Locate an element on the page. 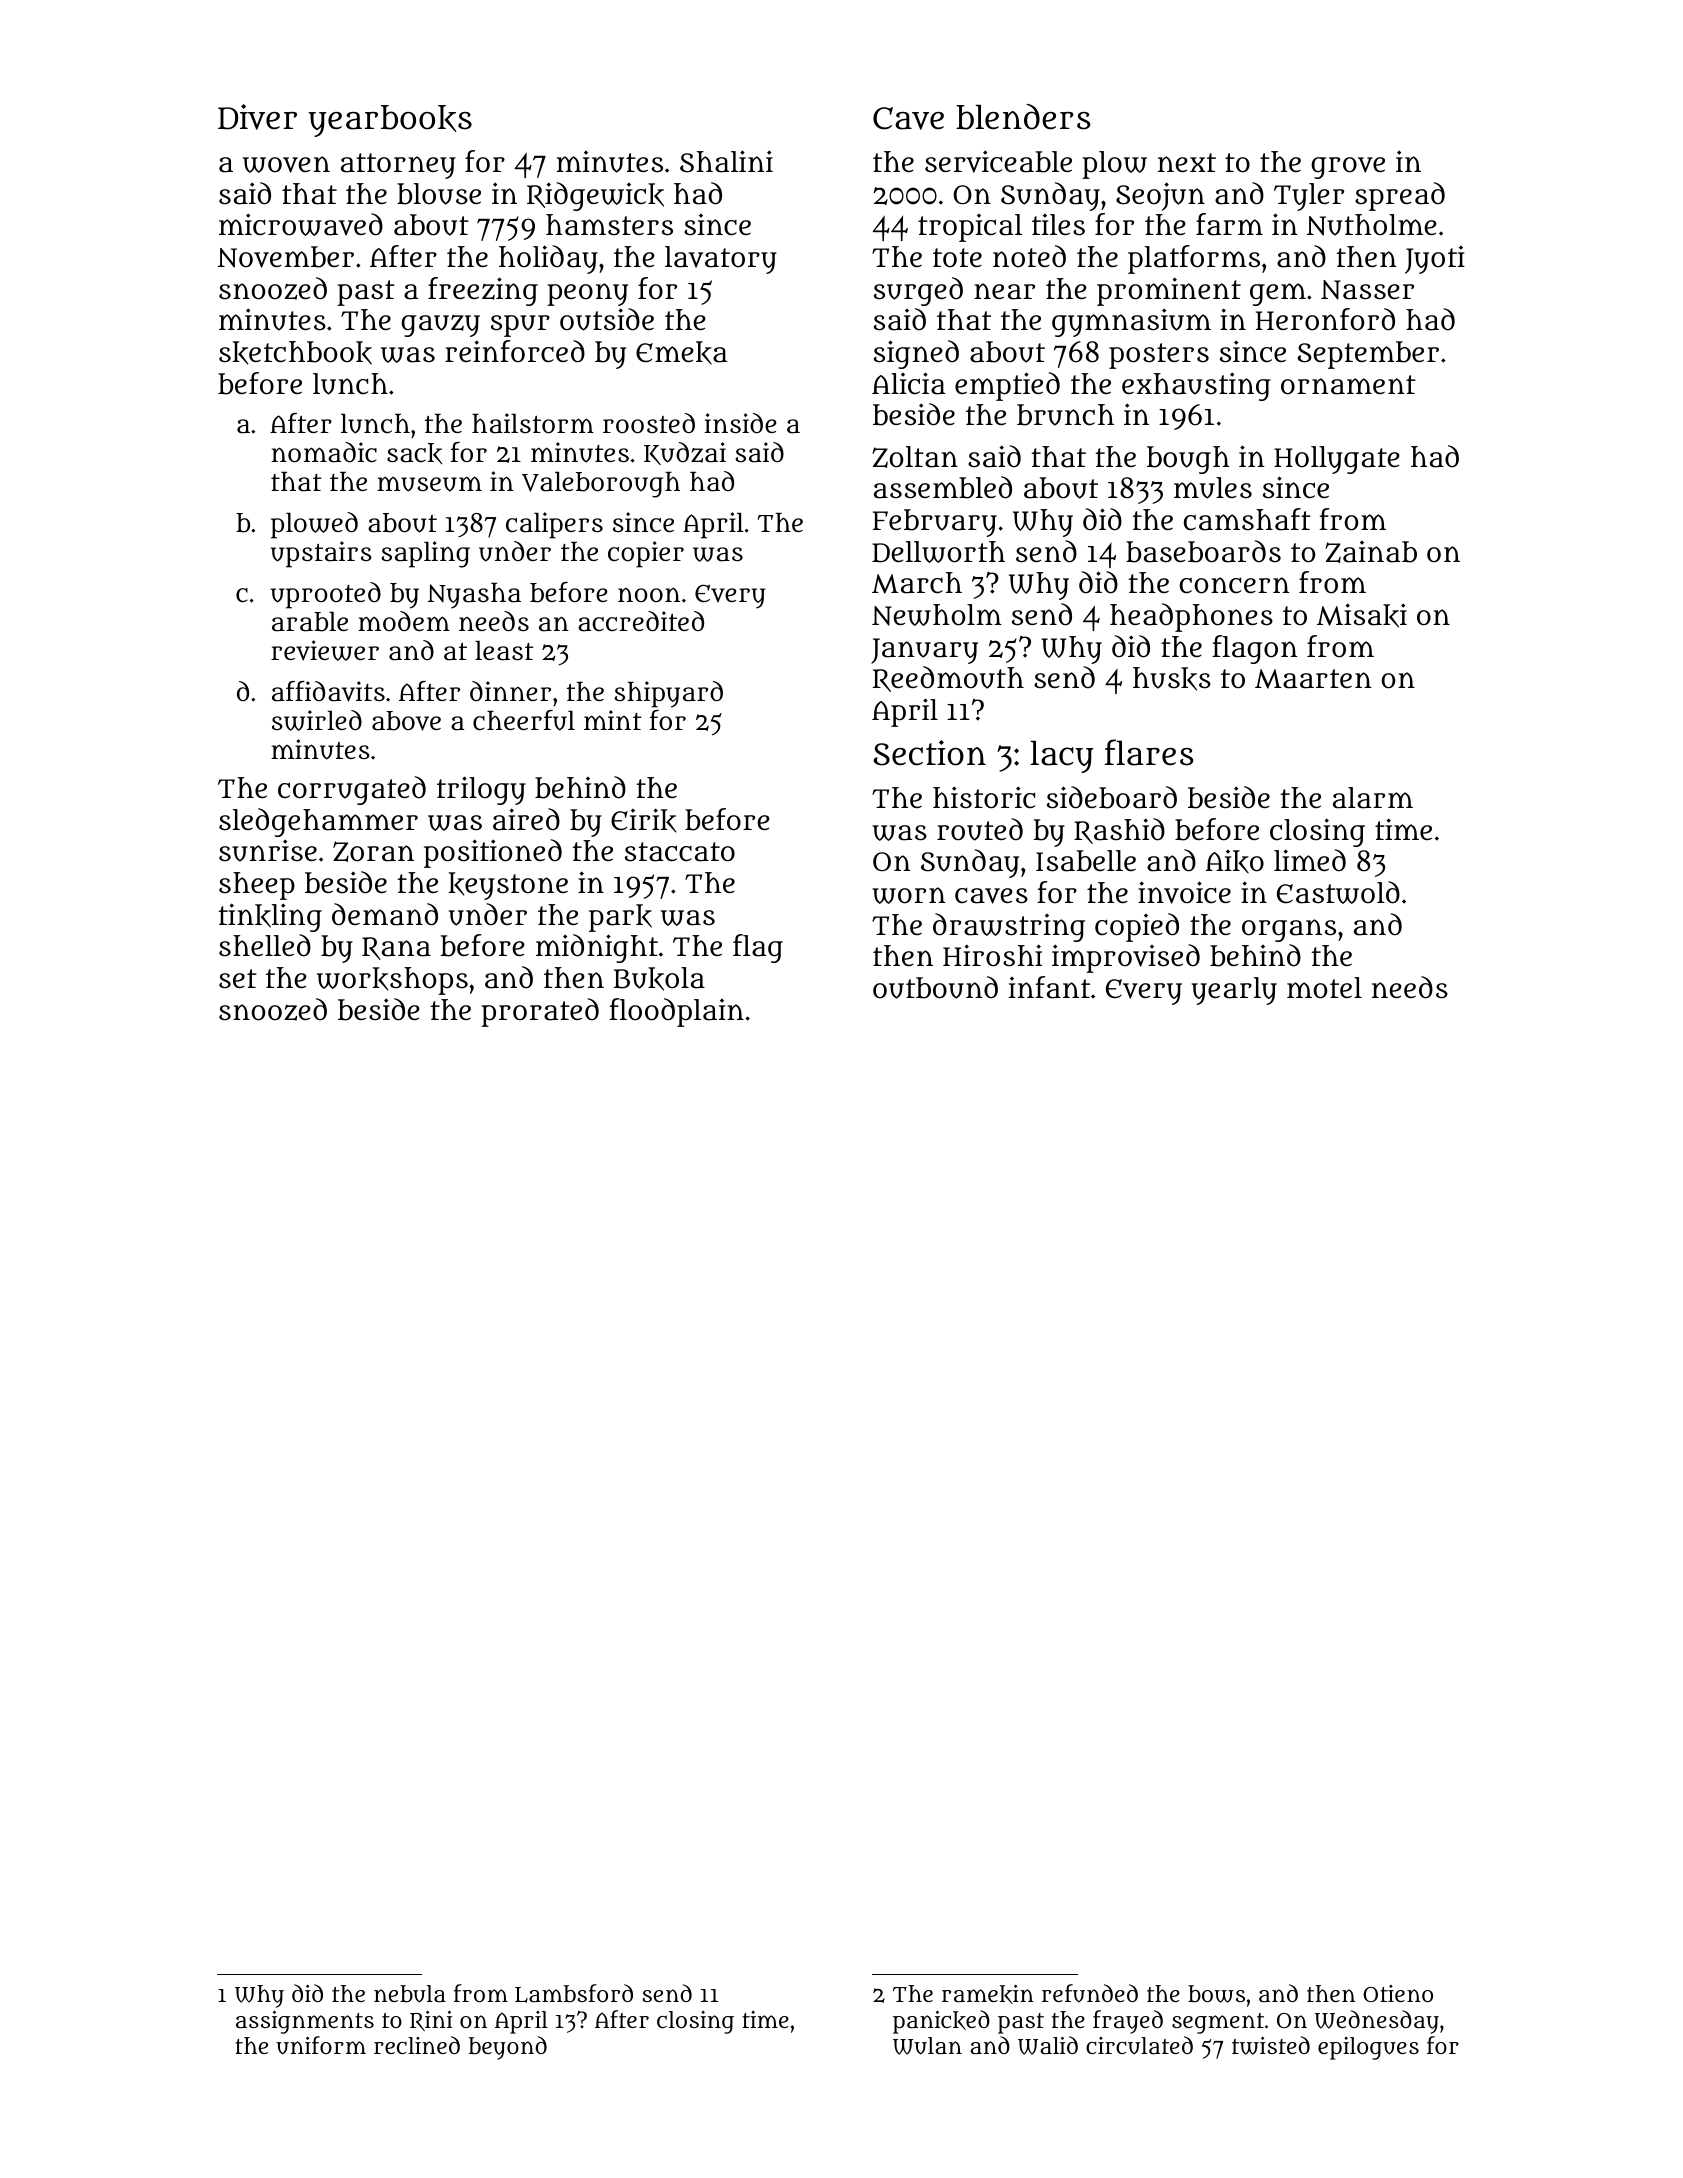 This page has height=2178, width=1683. Nyasha is located at coordinates (474, 596).
